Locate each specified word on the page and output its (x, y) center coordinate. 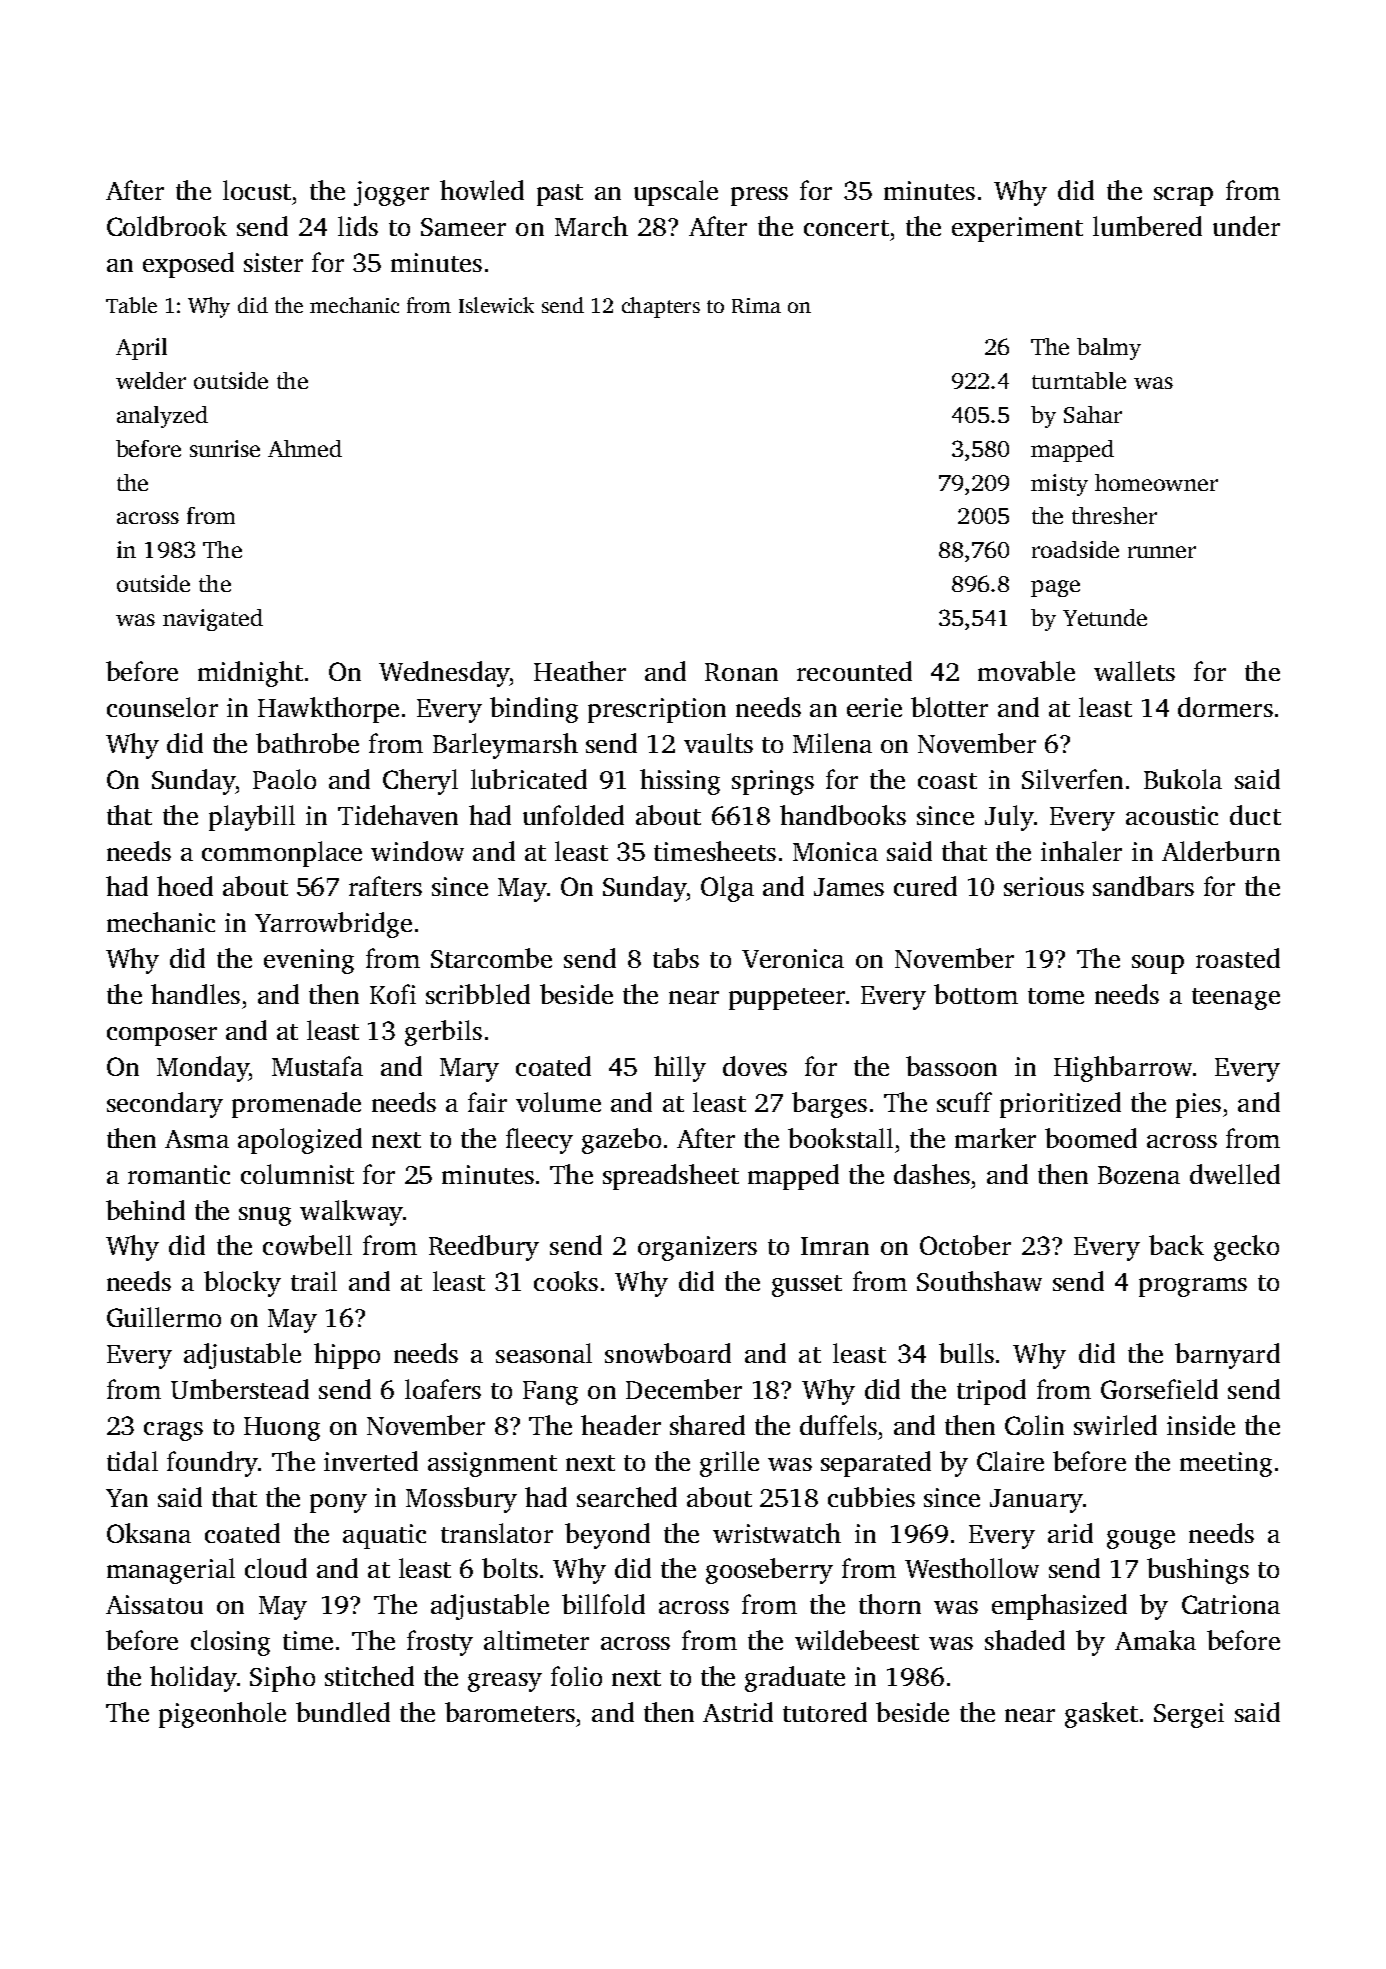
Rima (756, 305)
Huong (282, 1429)
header (621, 1425)
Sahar (1093, 414)
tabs (676, 958)
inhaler (1081, 851)
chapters (661, 307)
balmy (1109, 349)
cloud (276, 1568)
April (141, 349)
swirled (1115, 1425)
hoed (185, 886)
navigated (213, 620)
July (1009, 818)
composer (162, 1036)
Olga (727, 889)
